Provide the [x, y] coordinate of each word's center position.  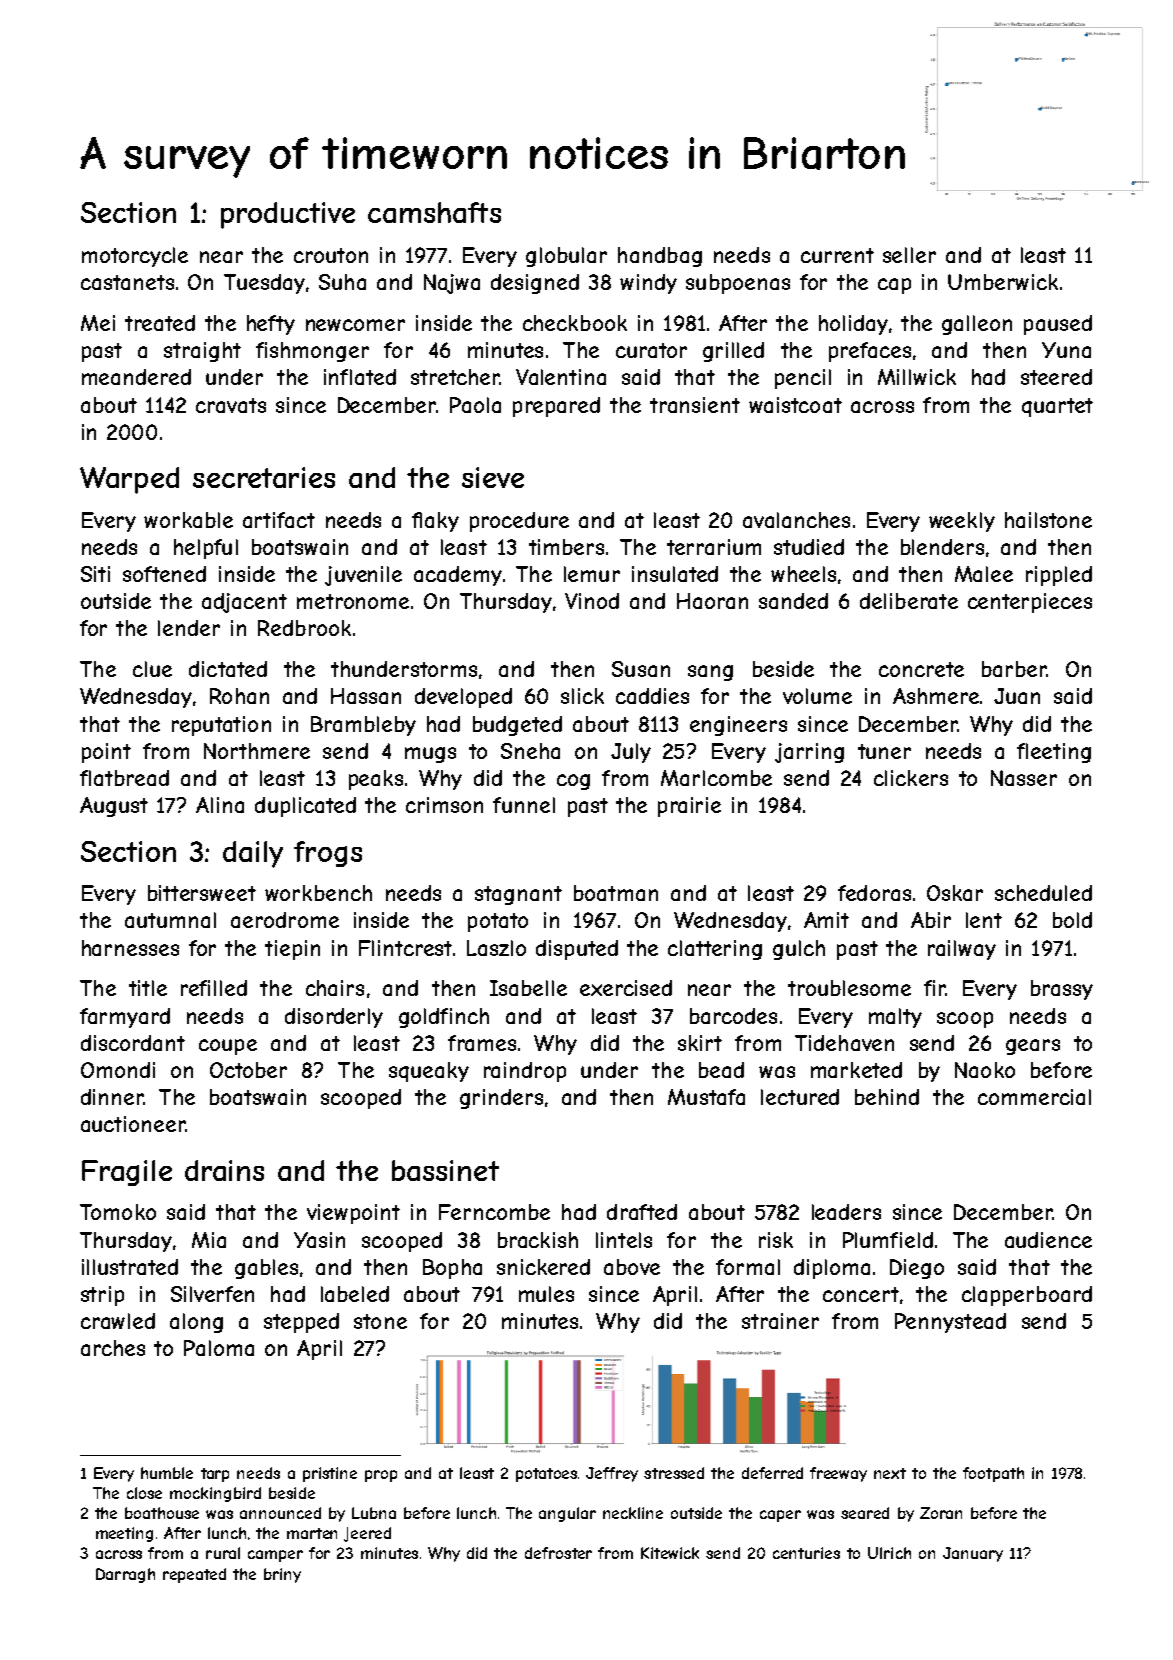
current [837, 255]
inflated [360, 377]
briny [282, 1575]
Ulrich [889, 1553]
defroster [558, 1553]
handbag [660, 257]
